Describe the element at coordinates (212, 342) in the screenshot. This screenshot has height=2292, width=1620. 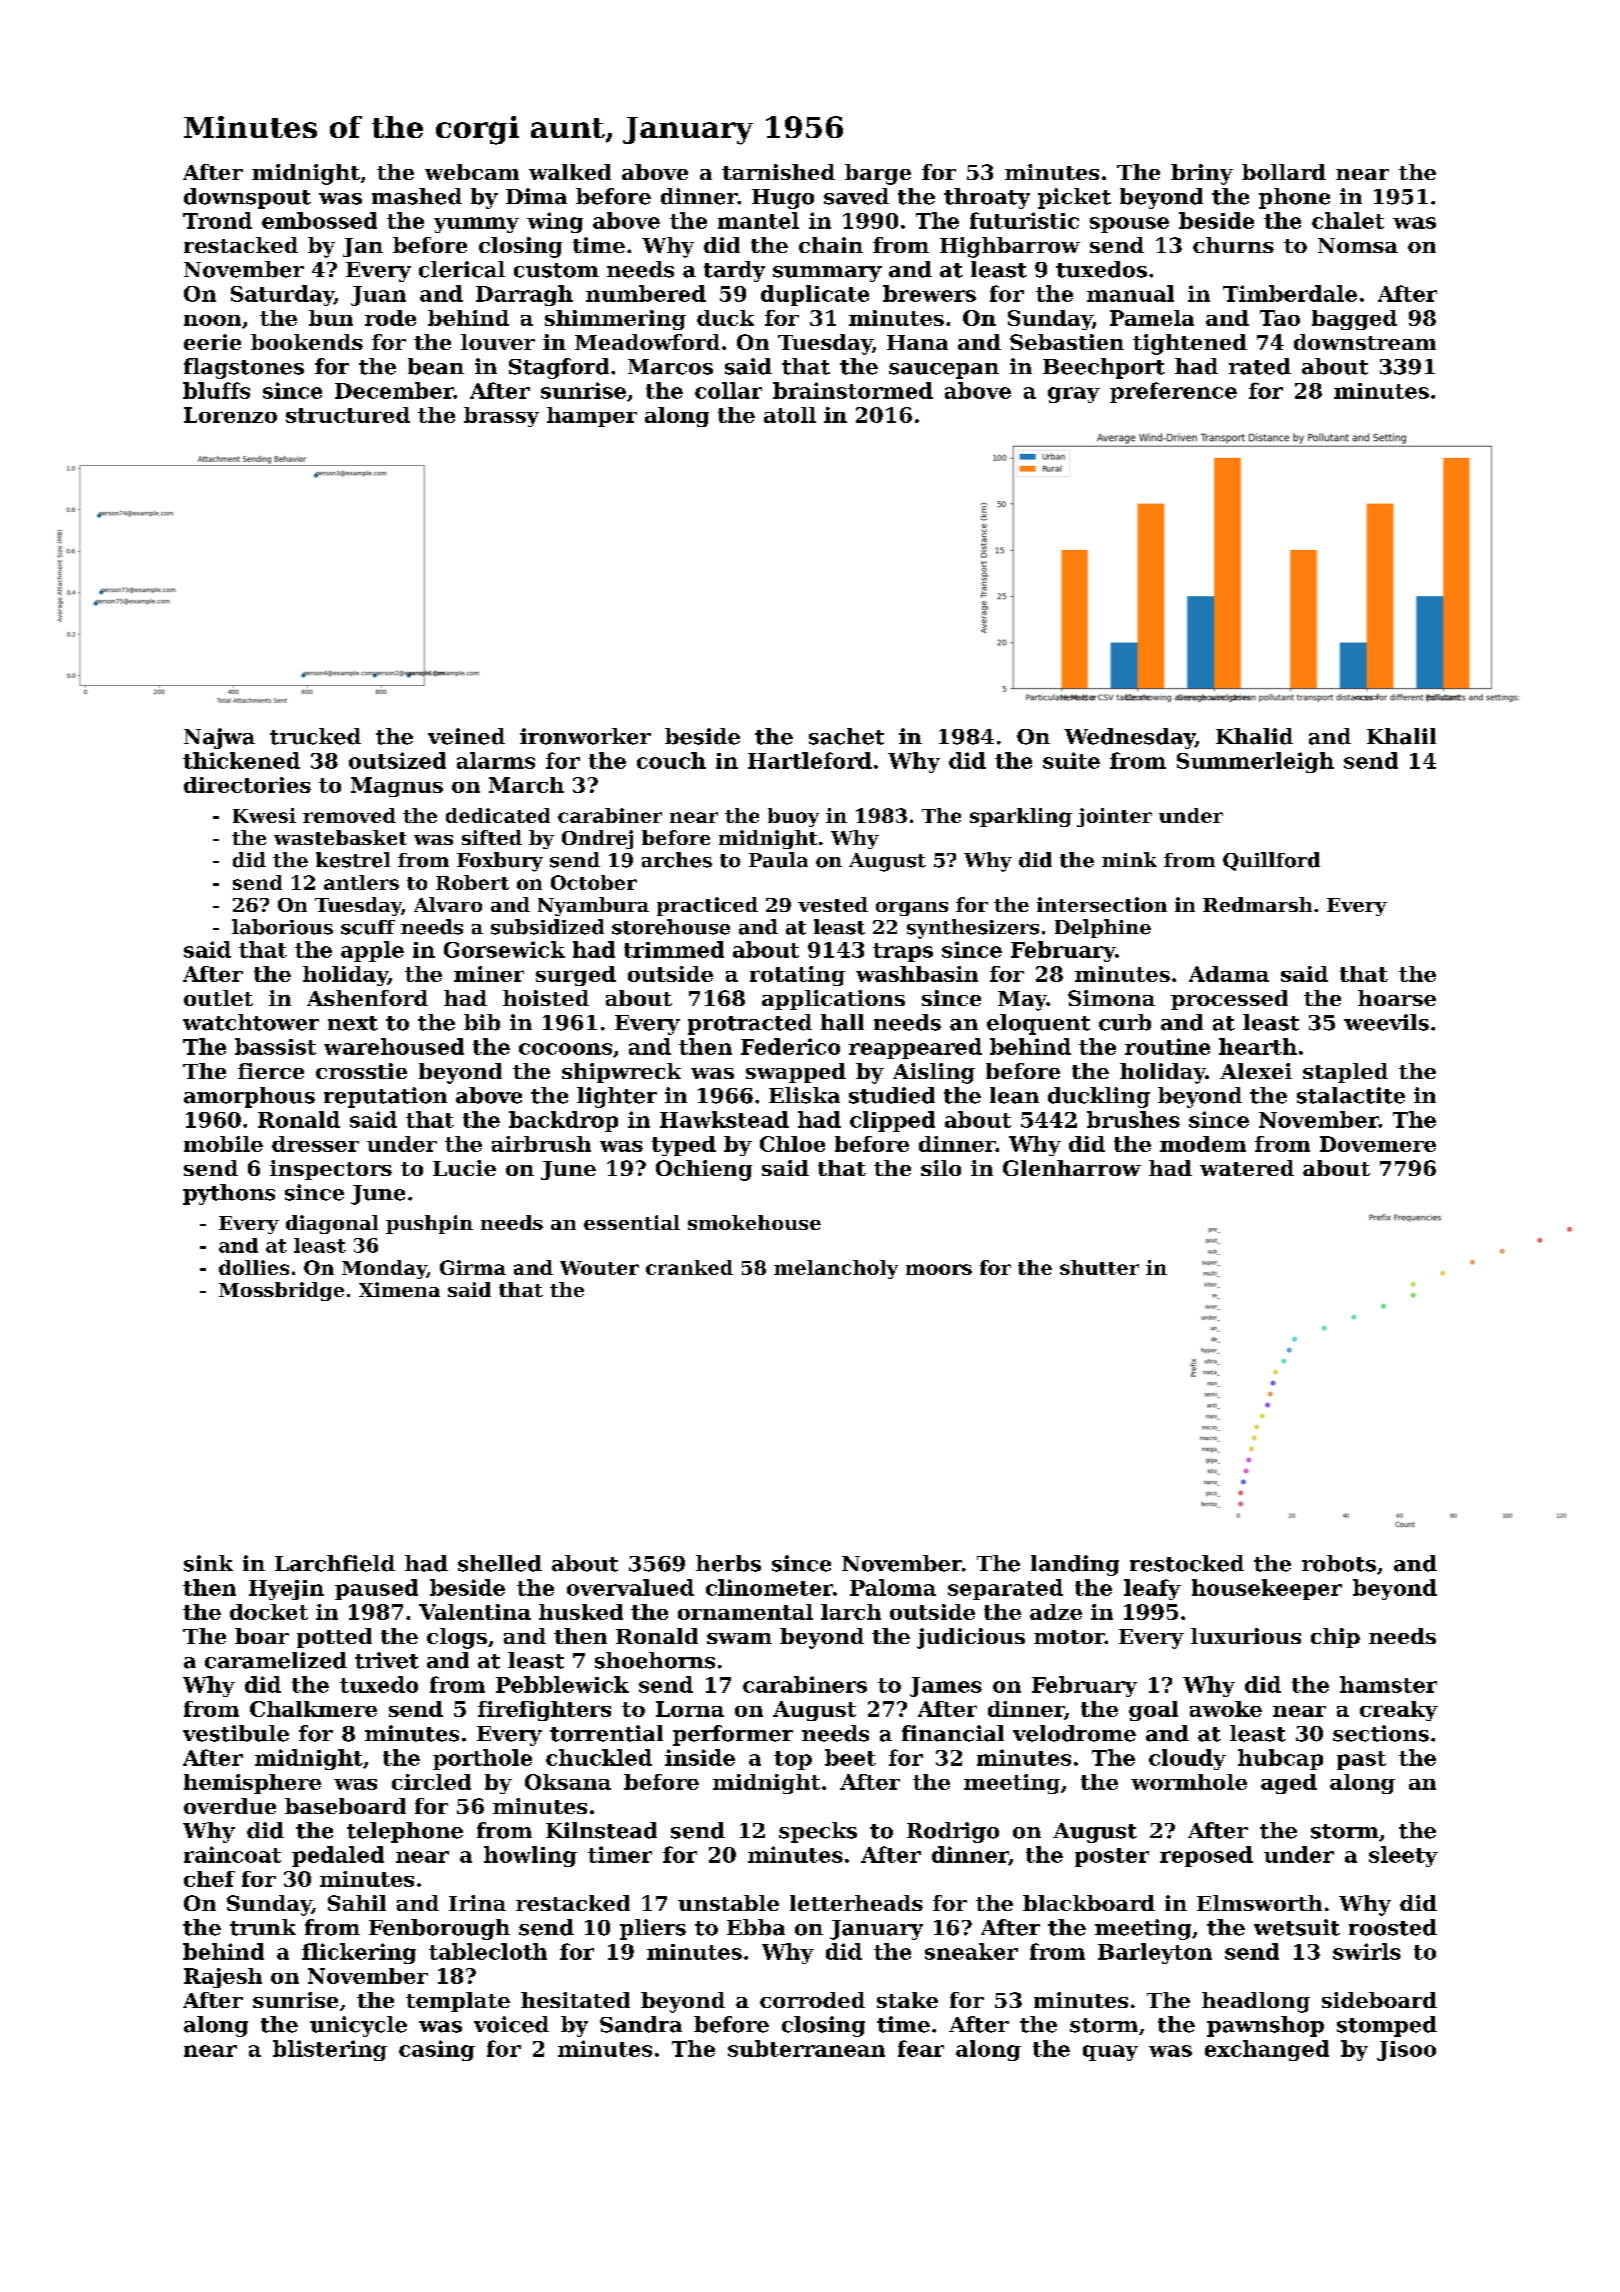
I see `eerie` at that location.
